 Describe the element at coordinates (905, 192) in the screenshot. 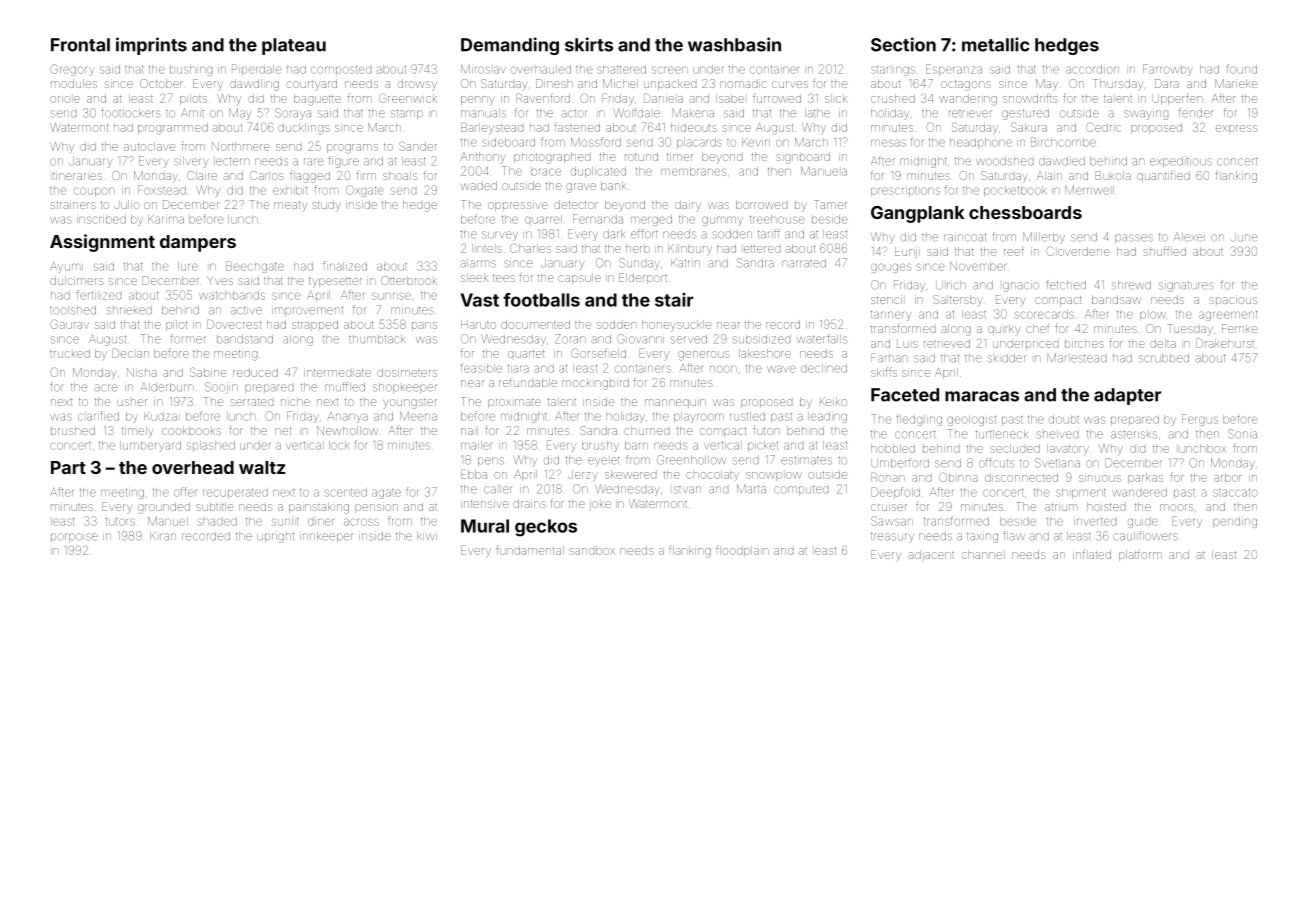

I see `prescriptions` at that location.
